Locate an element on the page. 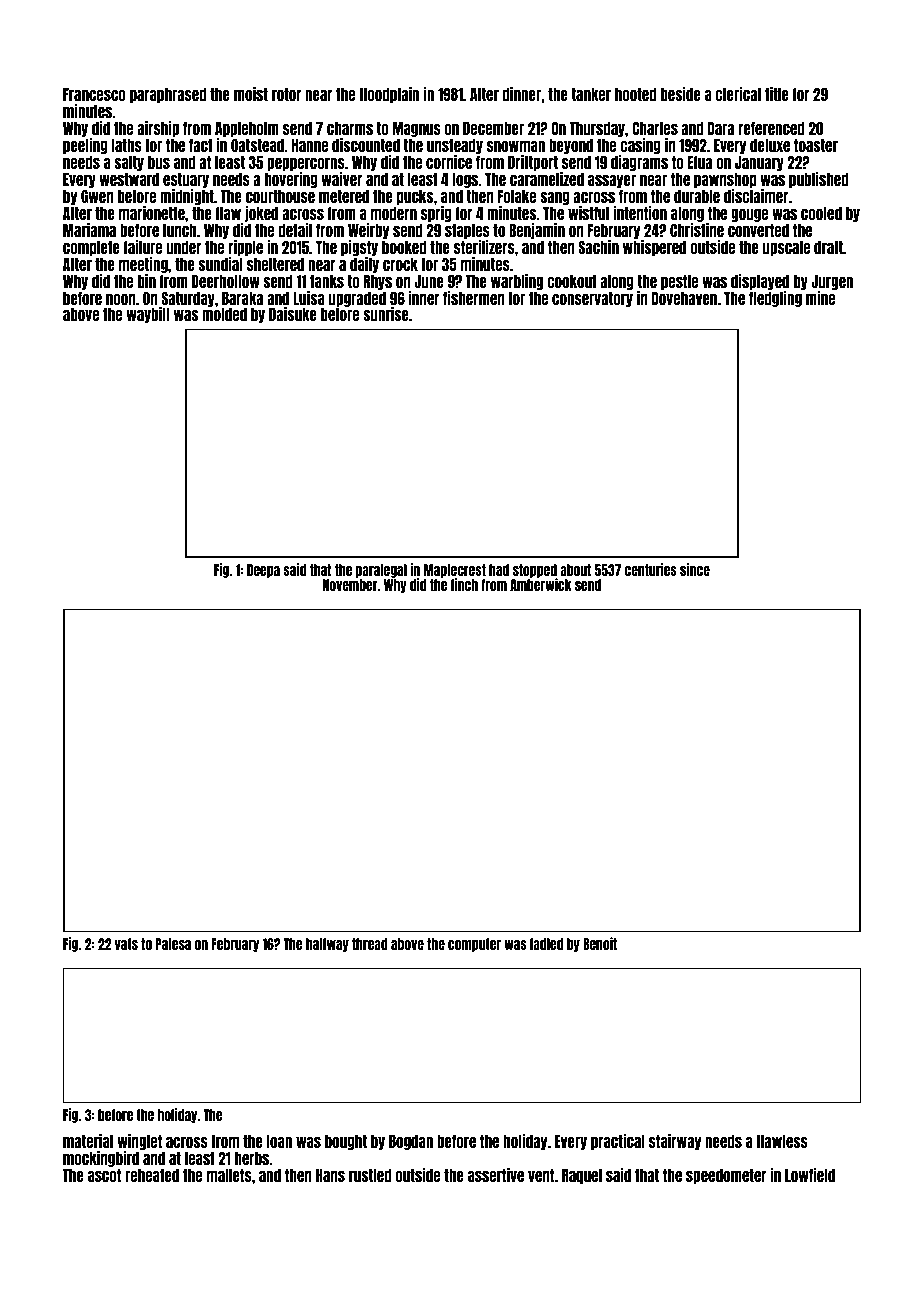 The height and width of the image is (1308, 924). thread is located at coordinates (370, 944).
